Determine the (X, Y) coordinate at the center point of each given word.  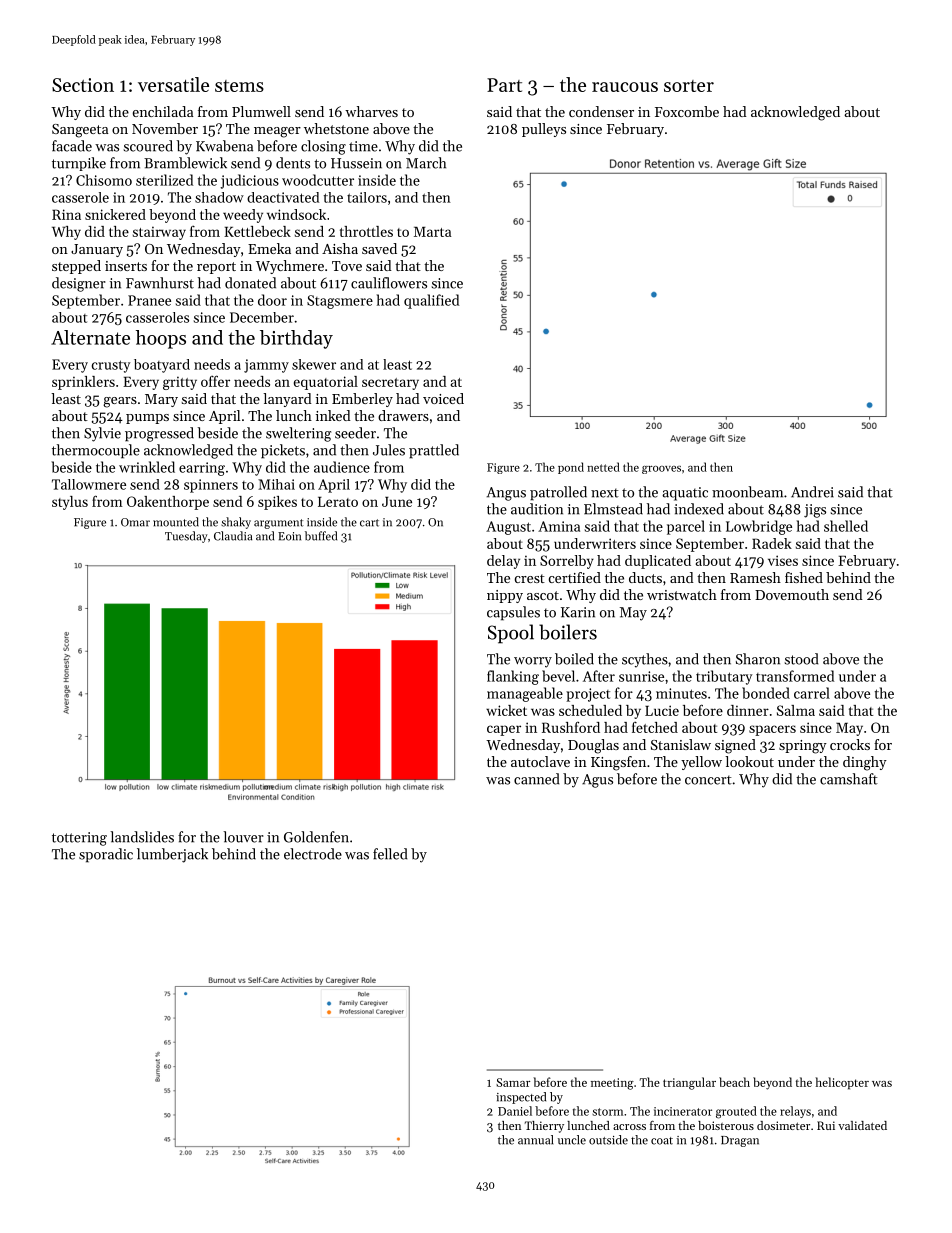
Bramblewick (185, 163)
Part (504, 85)
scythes (645, 660)
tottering (79, 839)
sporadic (106, 855)
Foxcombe (687, 111)
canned (536, 779)
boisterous (726, 1125)
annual (535, 1140)
